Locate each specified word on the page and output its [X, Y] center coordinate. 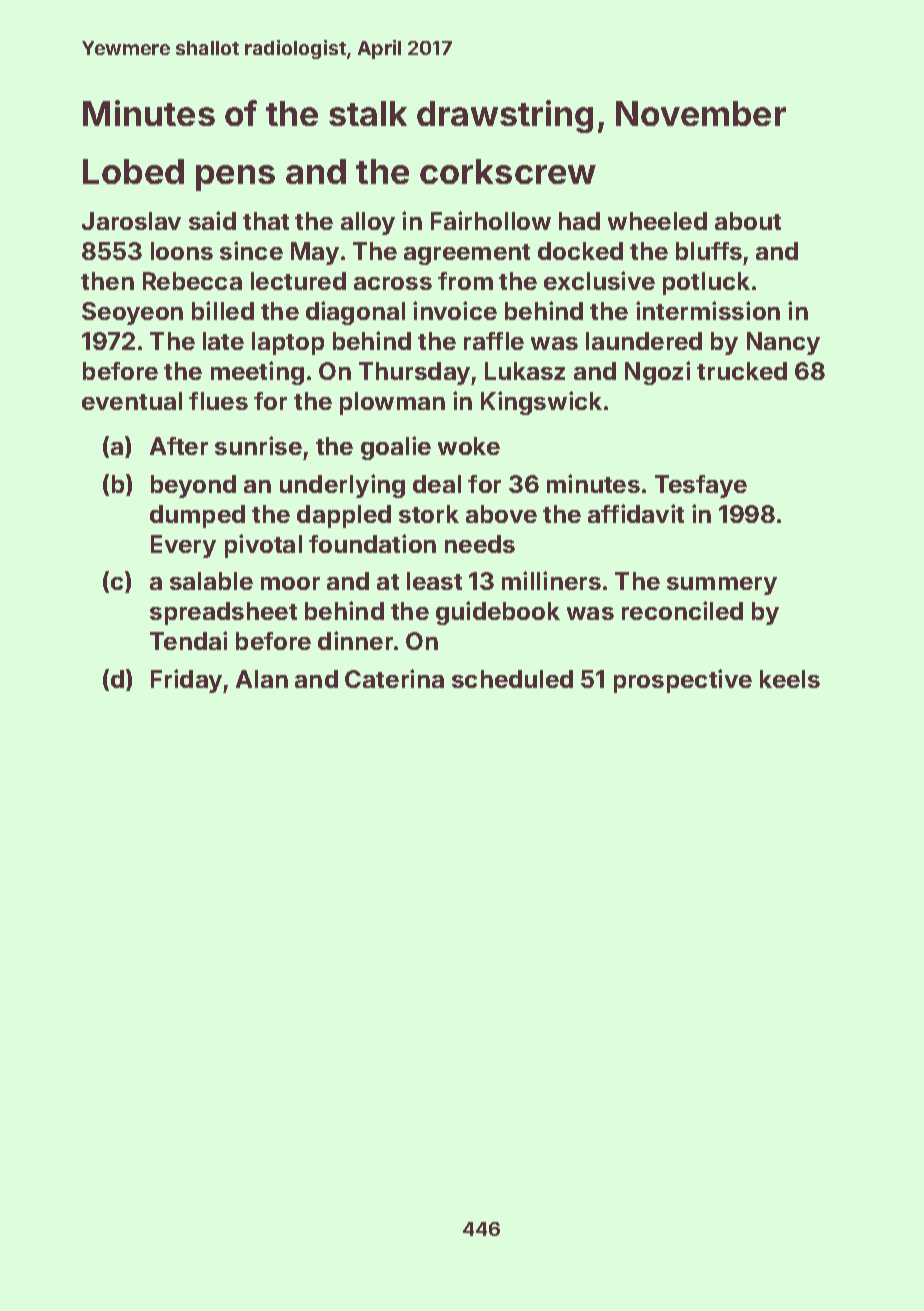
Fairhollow [491, 220]
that [266, 221]
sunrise [258, 445]
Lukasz [525, 371]
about [748, 221]
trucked [742, 371]
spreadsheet [223, 613]
